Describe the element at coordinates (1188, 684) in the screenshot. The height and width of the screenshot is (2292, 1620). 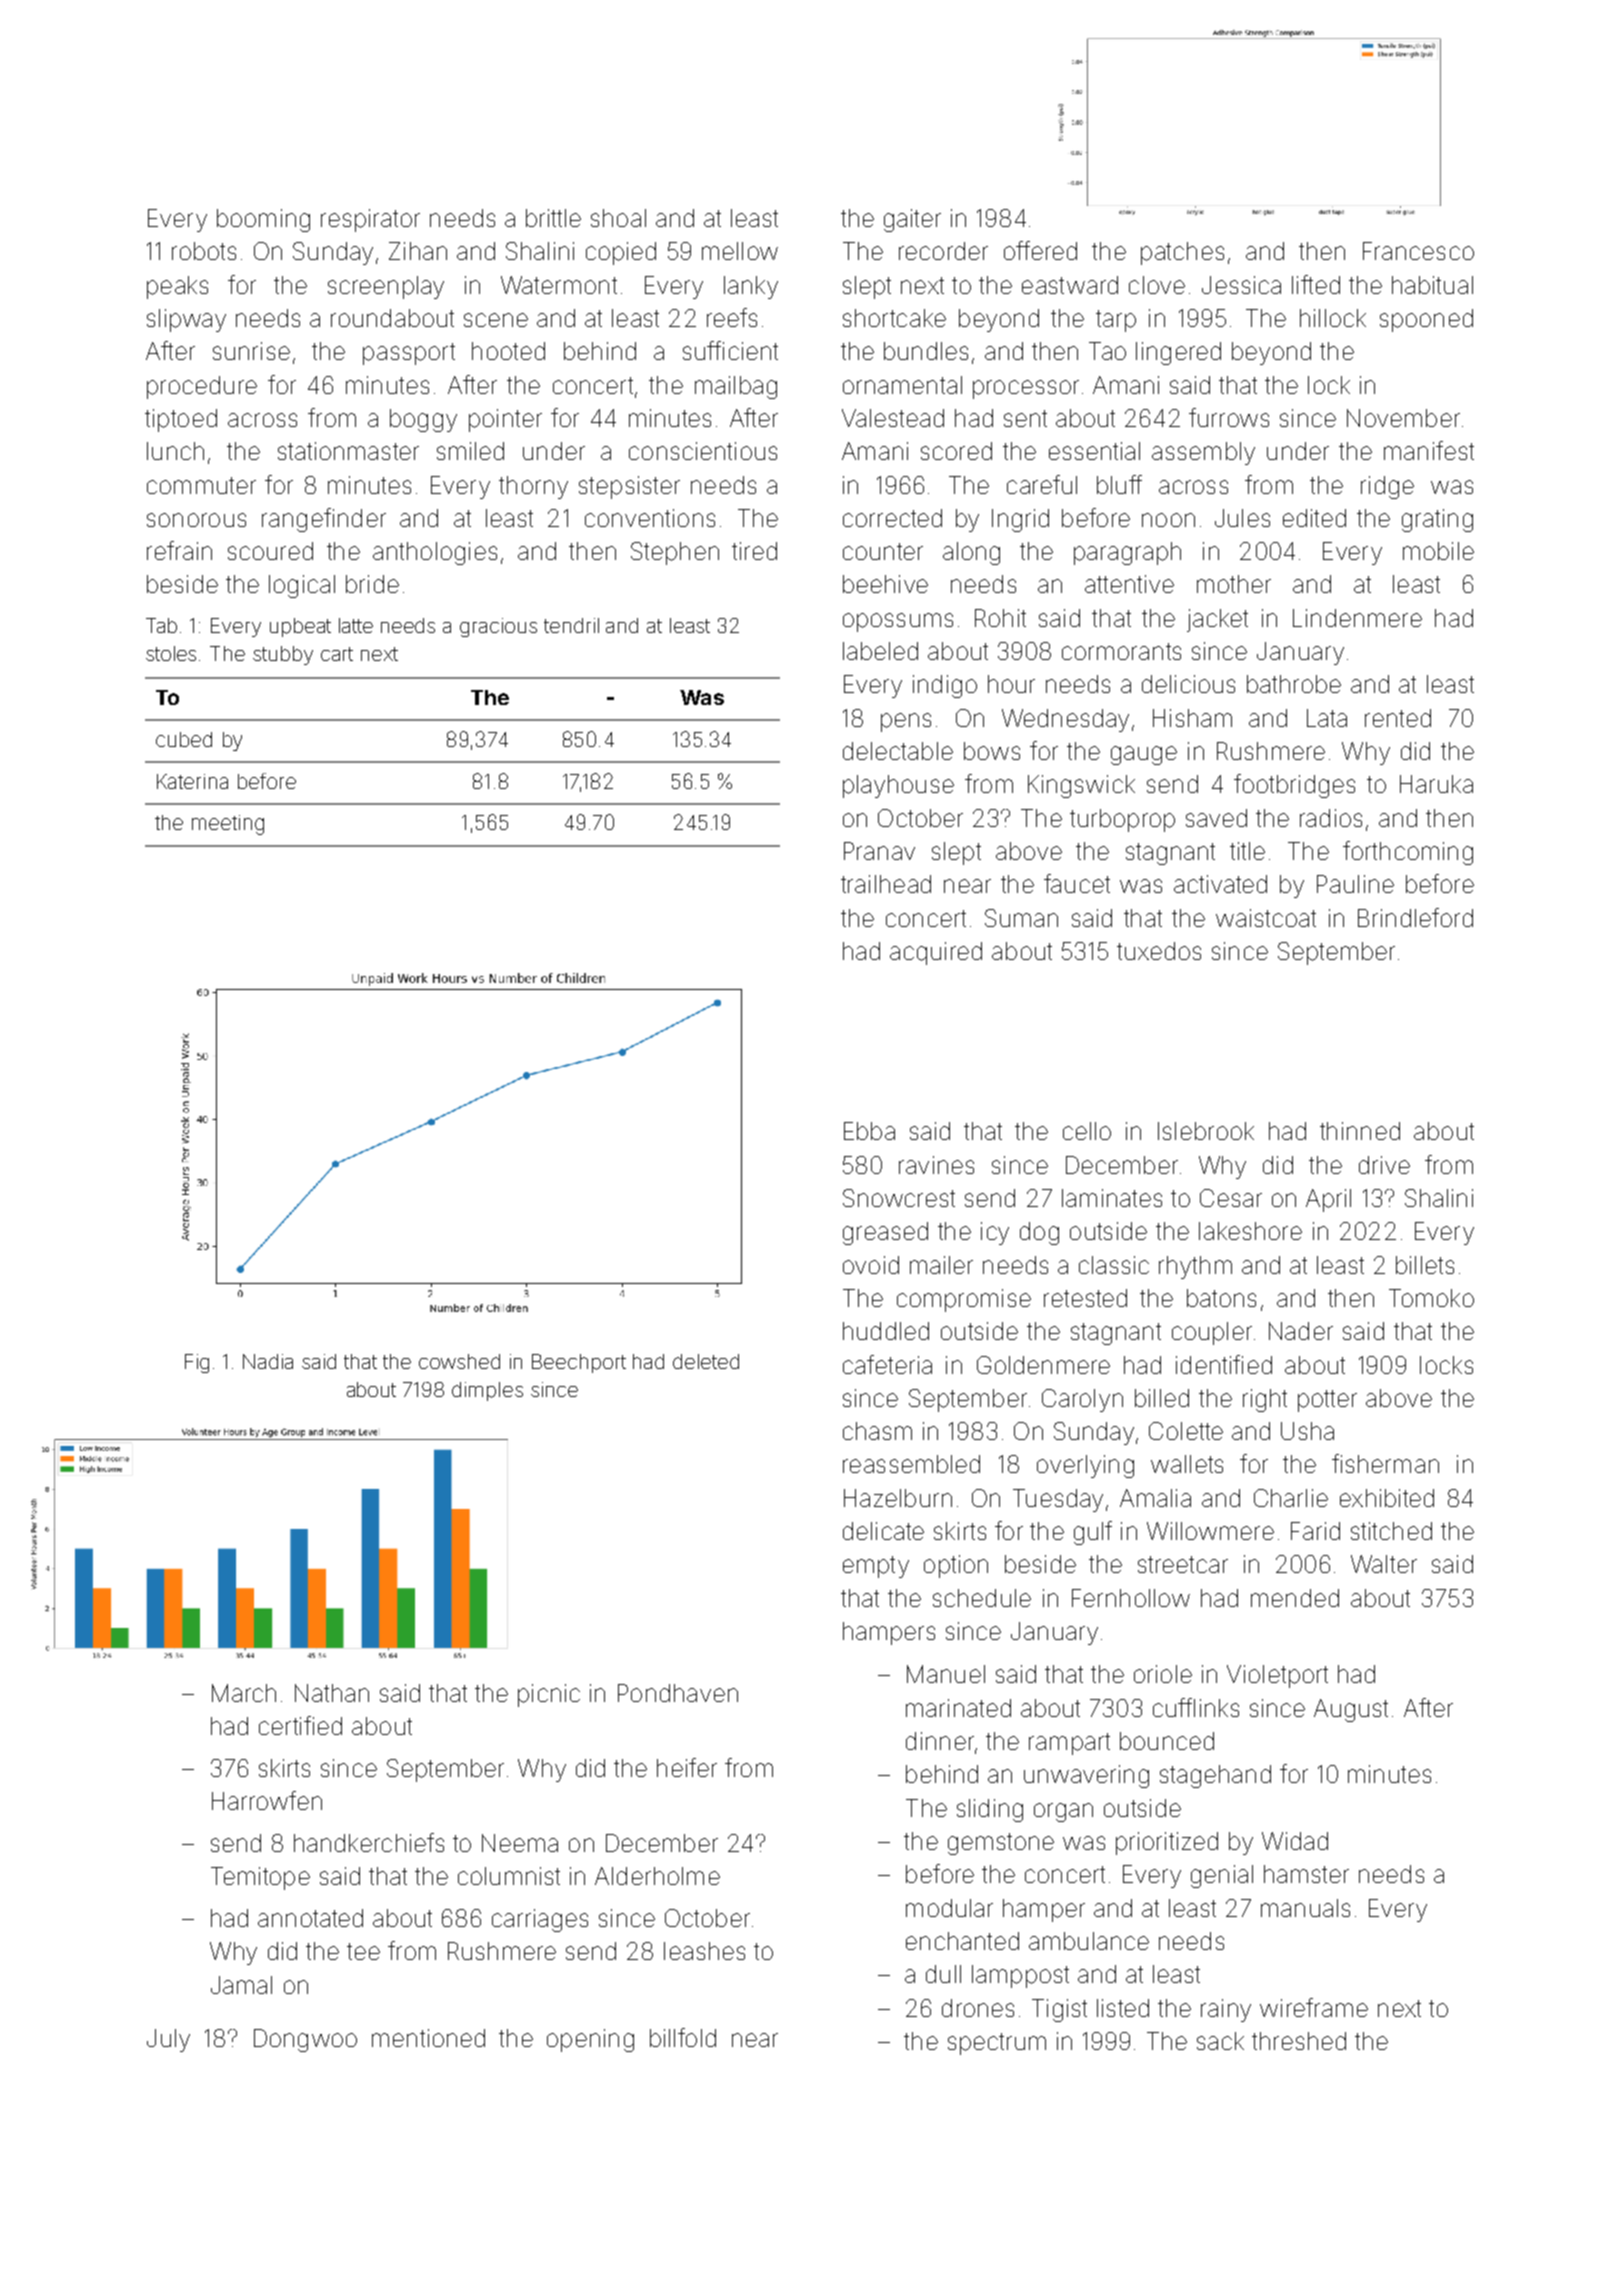
I see `delicious` at that location.
